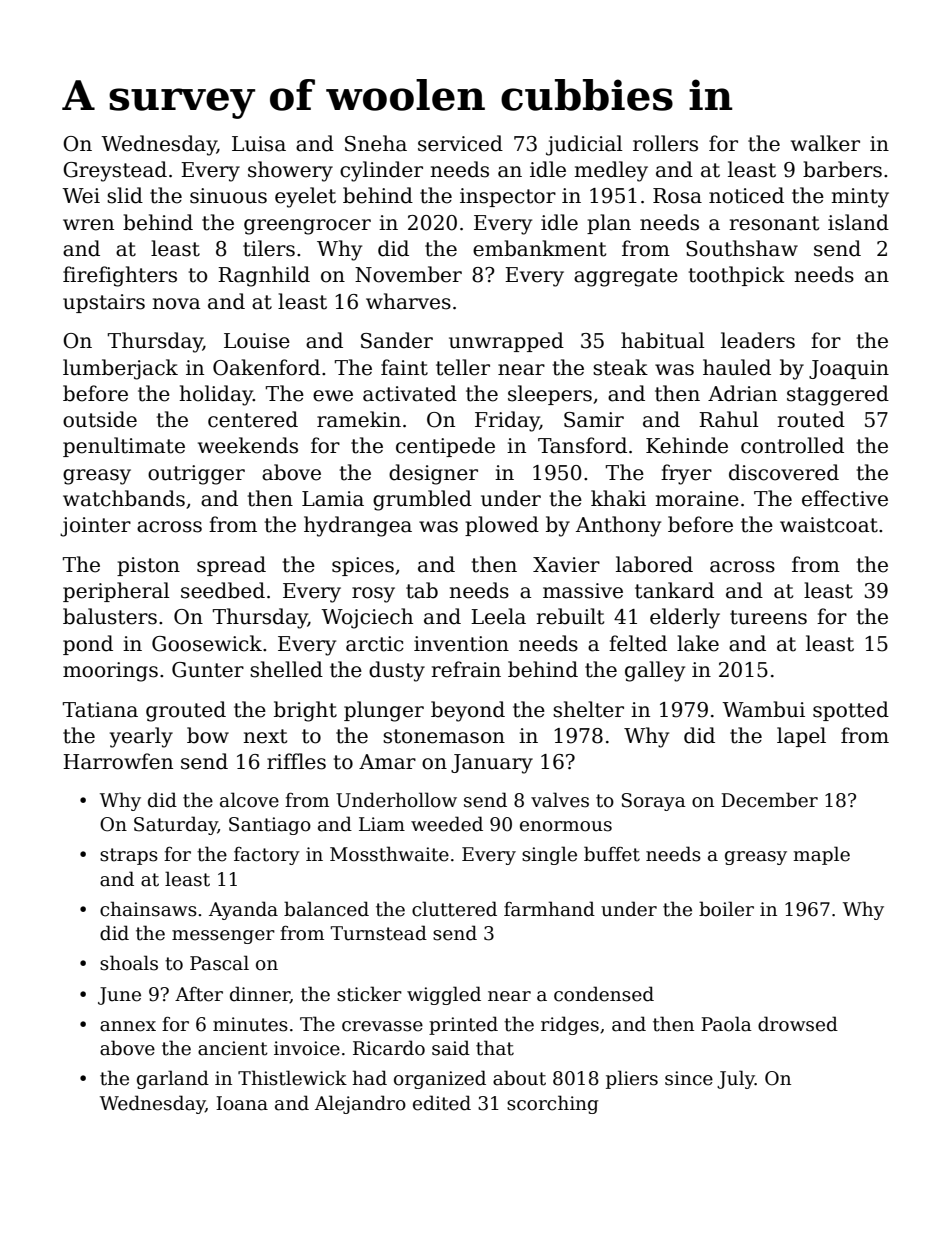 The image size is (952, 1233). What do you see at coordinates (584, 145) in the screenshot?
I see `judicial` at bounding box center [584, 145].
